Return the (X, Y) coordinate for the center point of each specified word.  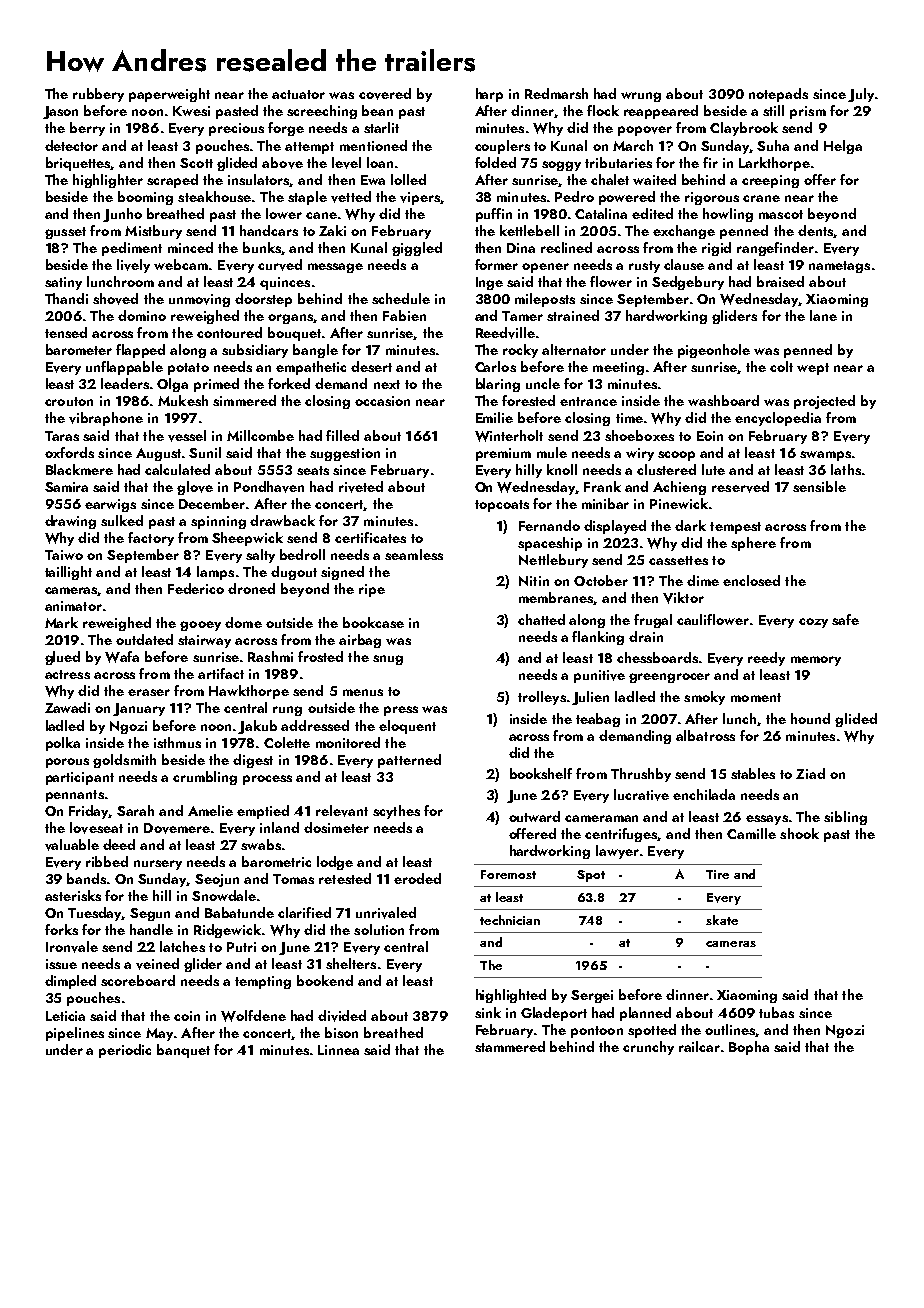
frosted (320, 656)
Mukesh (183, 400)
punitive (599, 676)
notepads (778, 95)
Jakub (257, 727)
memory (816, 661)
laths (846, 469)
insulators (259, 180)
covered (385, 94)
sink (488, 1012)
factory (151, 539)
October (601, 580)
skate (722, 920)
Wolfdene (253, 1016)
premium (503, 454)
